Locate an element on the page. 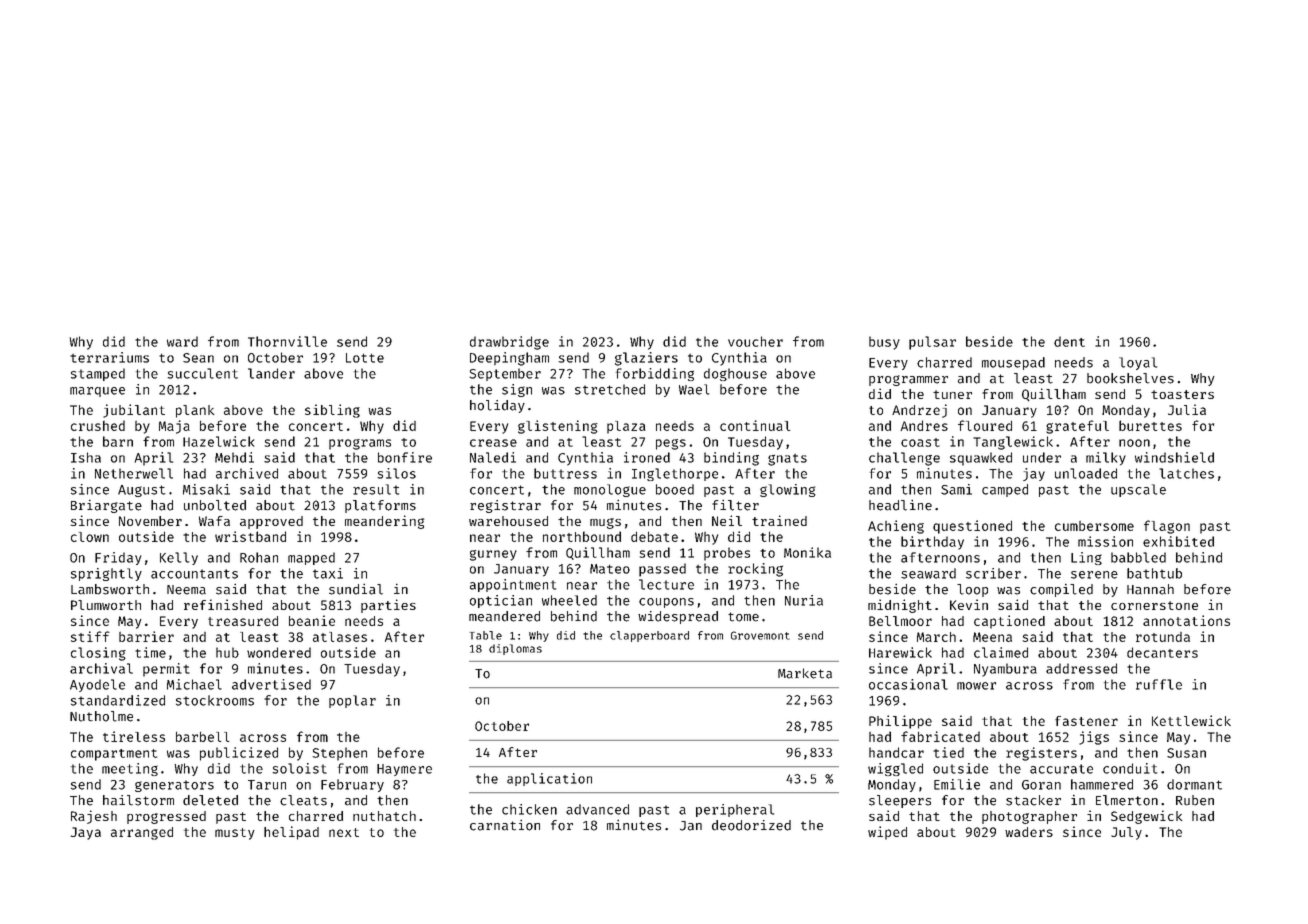 This page has width=1308, height=924. sprightly is located at coordinates (106, 574).
